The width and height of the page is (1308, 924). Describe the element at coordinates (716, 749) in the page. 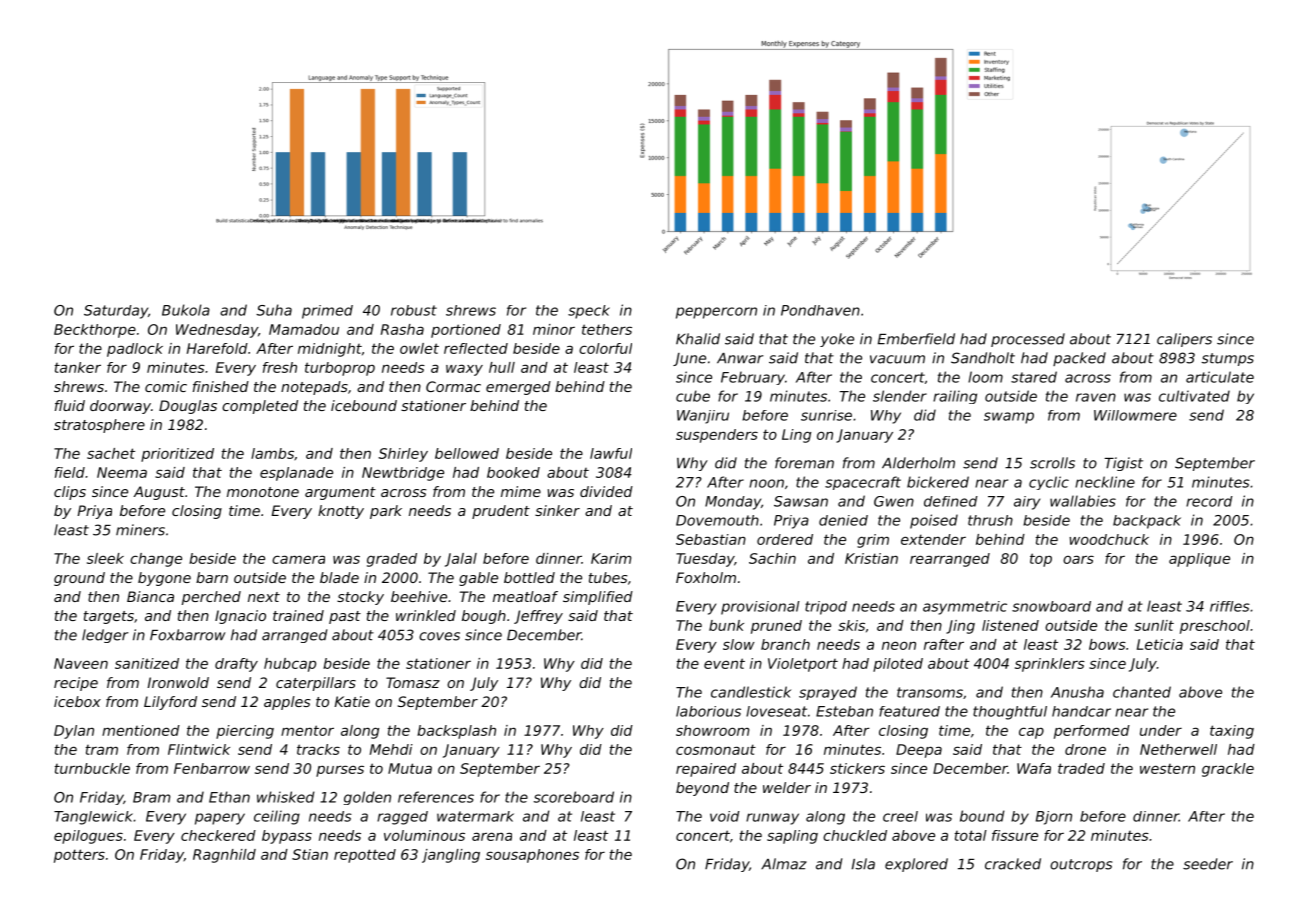

I see `cosmonaut` at that location.
